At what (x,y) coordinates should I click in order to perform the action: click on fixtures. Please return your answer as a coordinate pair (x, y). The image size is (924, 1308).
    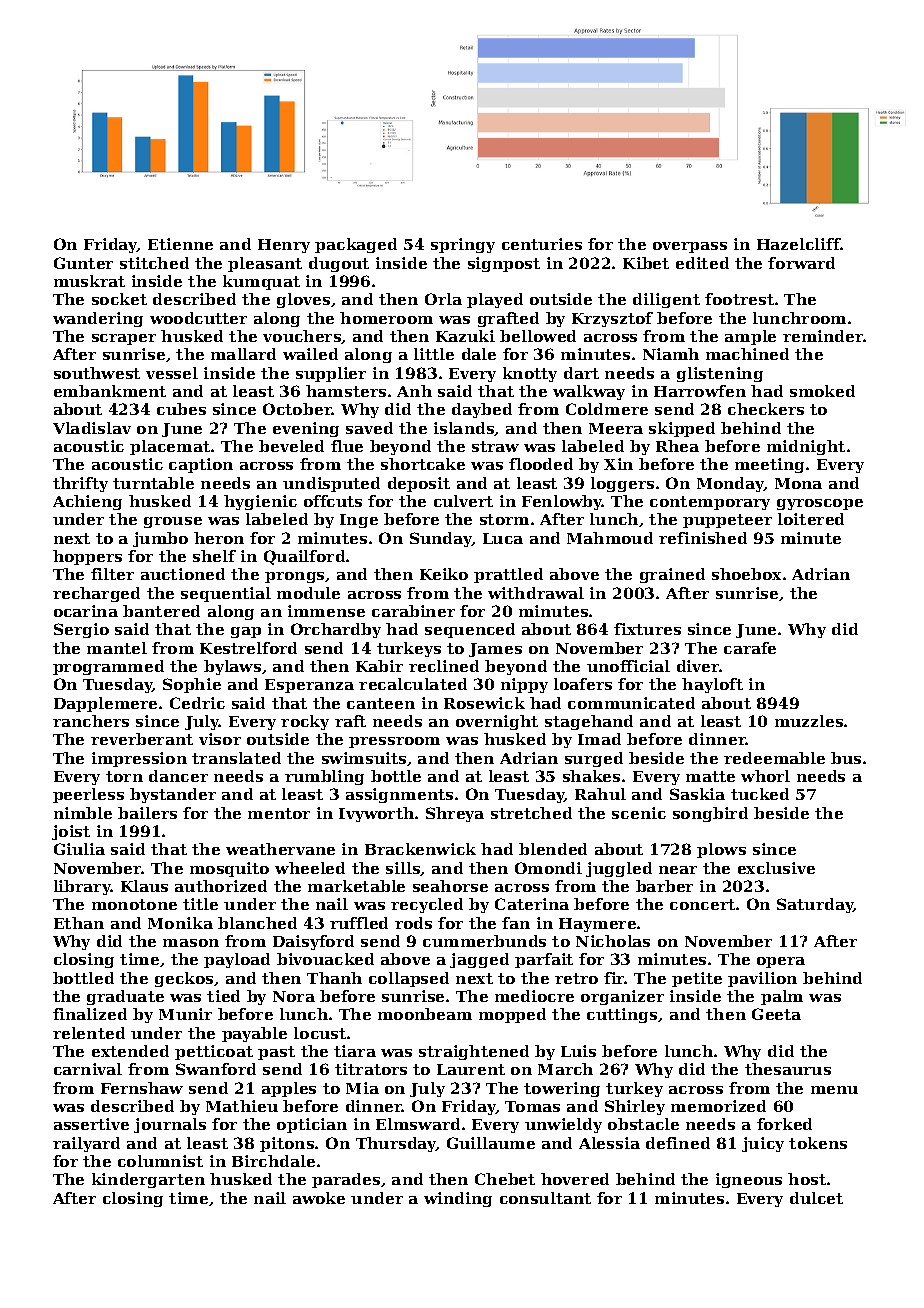
    Looking at the image, I should click on (647, 629).
